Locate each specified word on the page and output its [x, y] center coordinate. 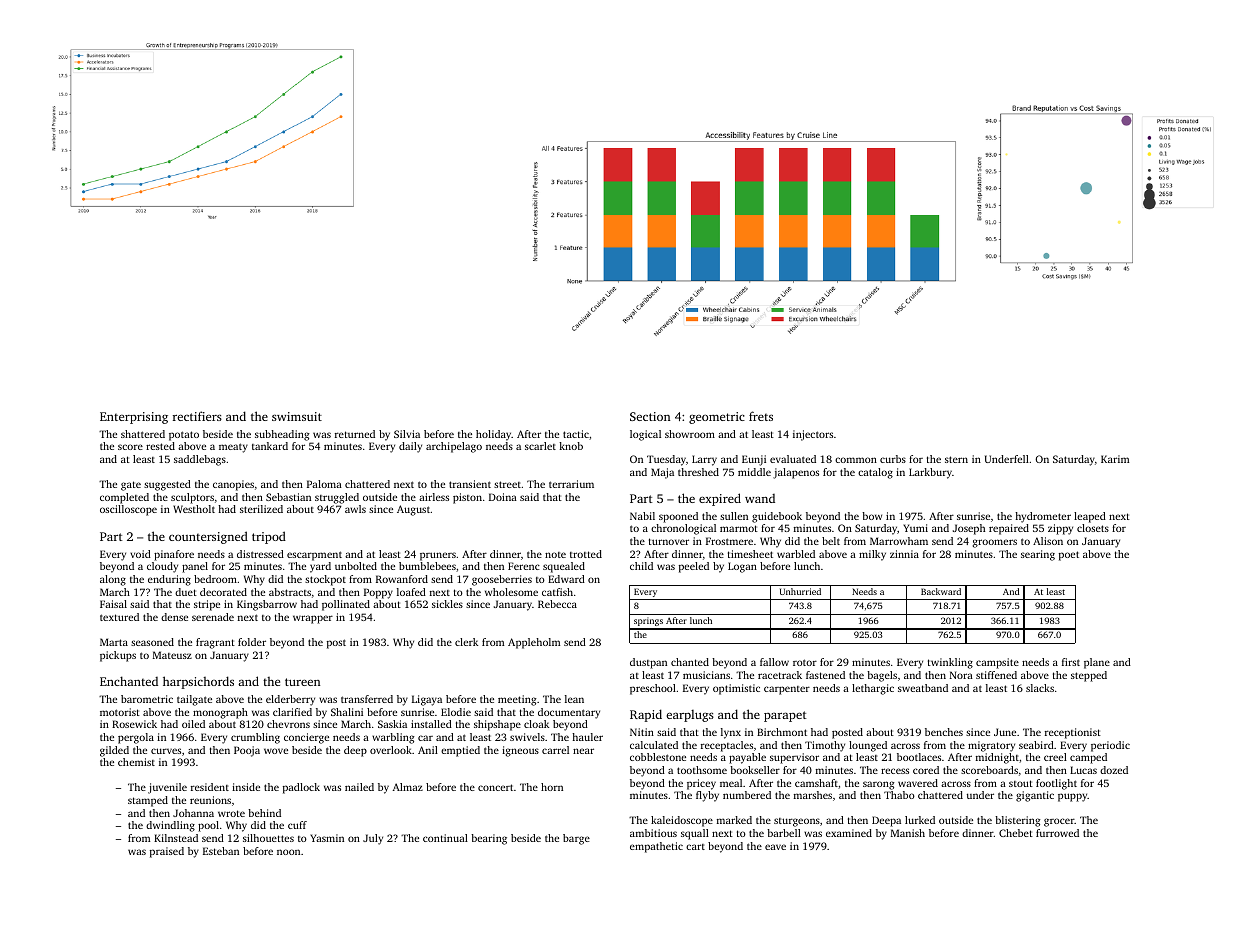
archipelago [454, 447]
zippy [1060, 529]
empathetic [656, 847]
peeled [694, 567]
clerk [466, 642]
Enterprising [134, 418]
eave [775, 847]
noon [288, 852]
